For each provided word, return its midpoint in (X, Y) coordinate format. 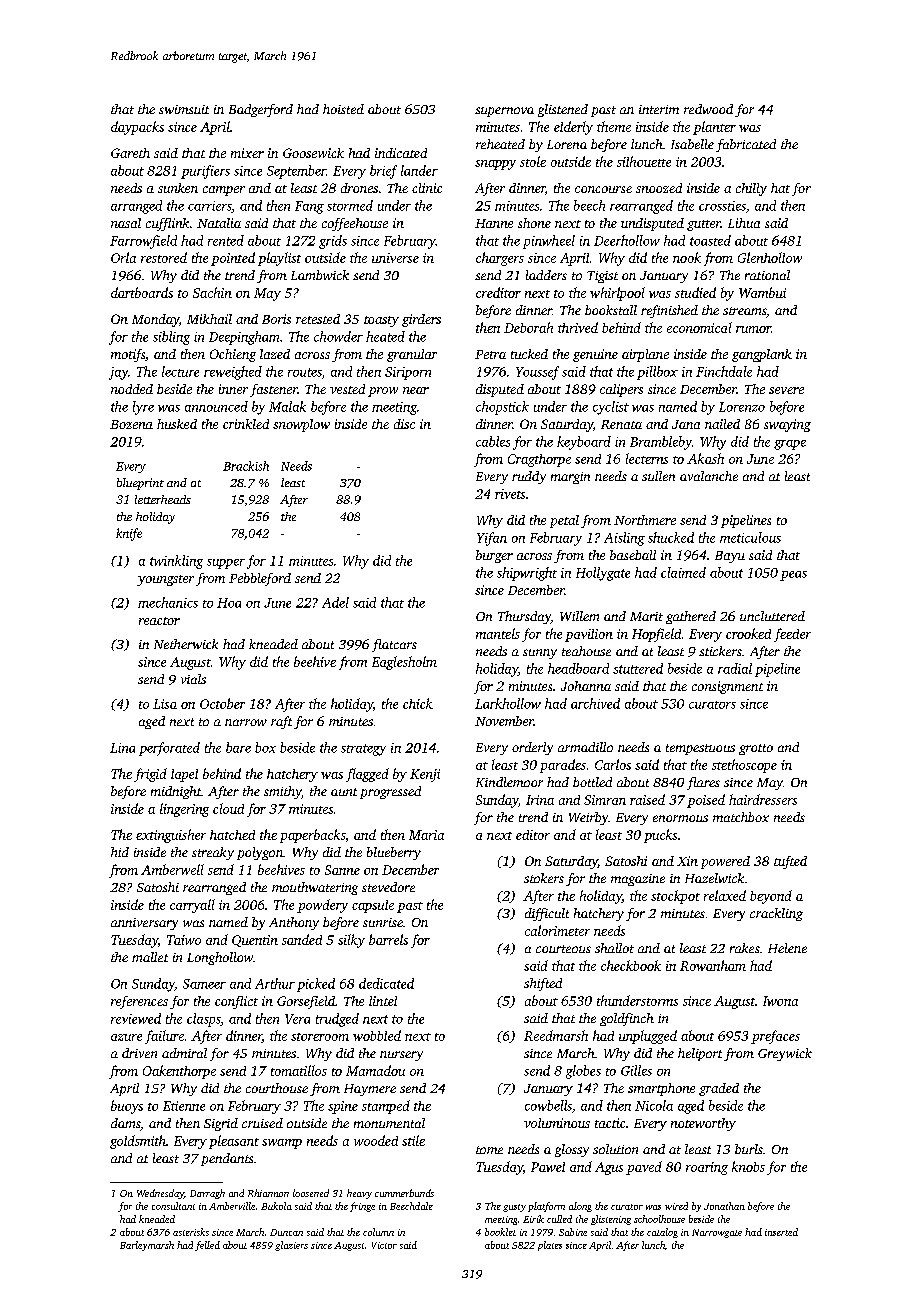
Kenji (425, 775)
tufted (790, 862)
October (222, 703)
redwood (708, 109)
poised (706, 801)
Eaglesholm (404, 663)
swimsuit (184, 109)
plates (550, 1246)
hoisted (343, 109)
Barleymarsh (147, 1246)
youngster (165, 580)
